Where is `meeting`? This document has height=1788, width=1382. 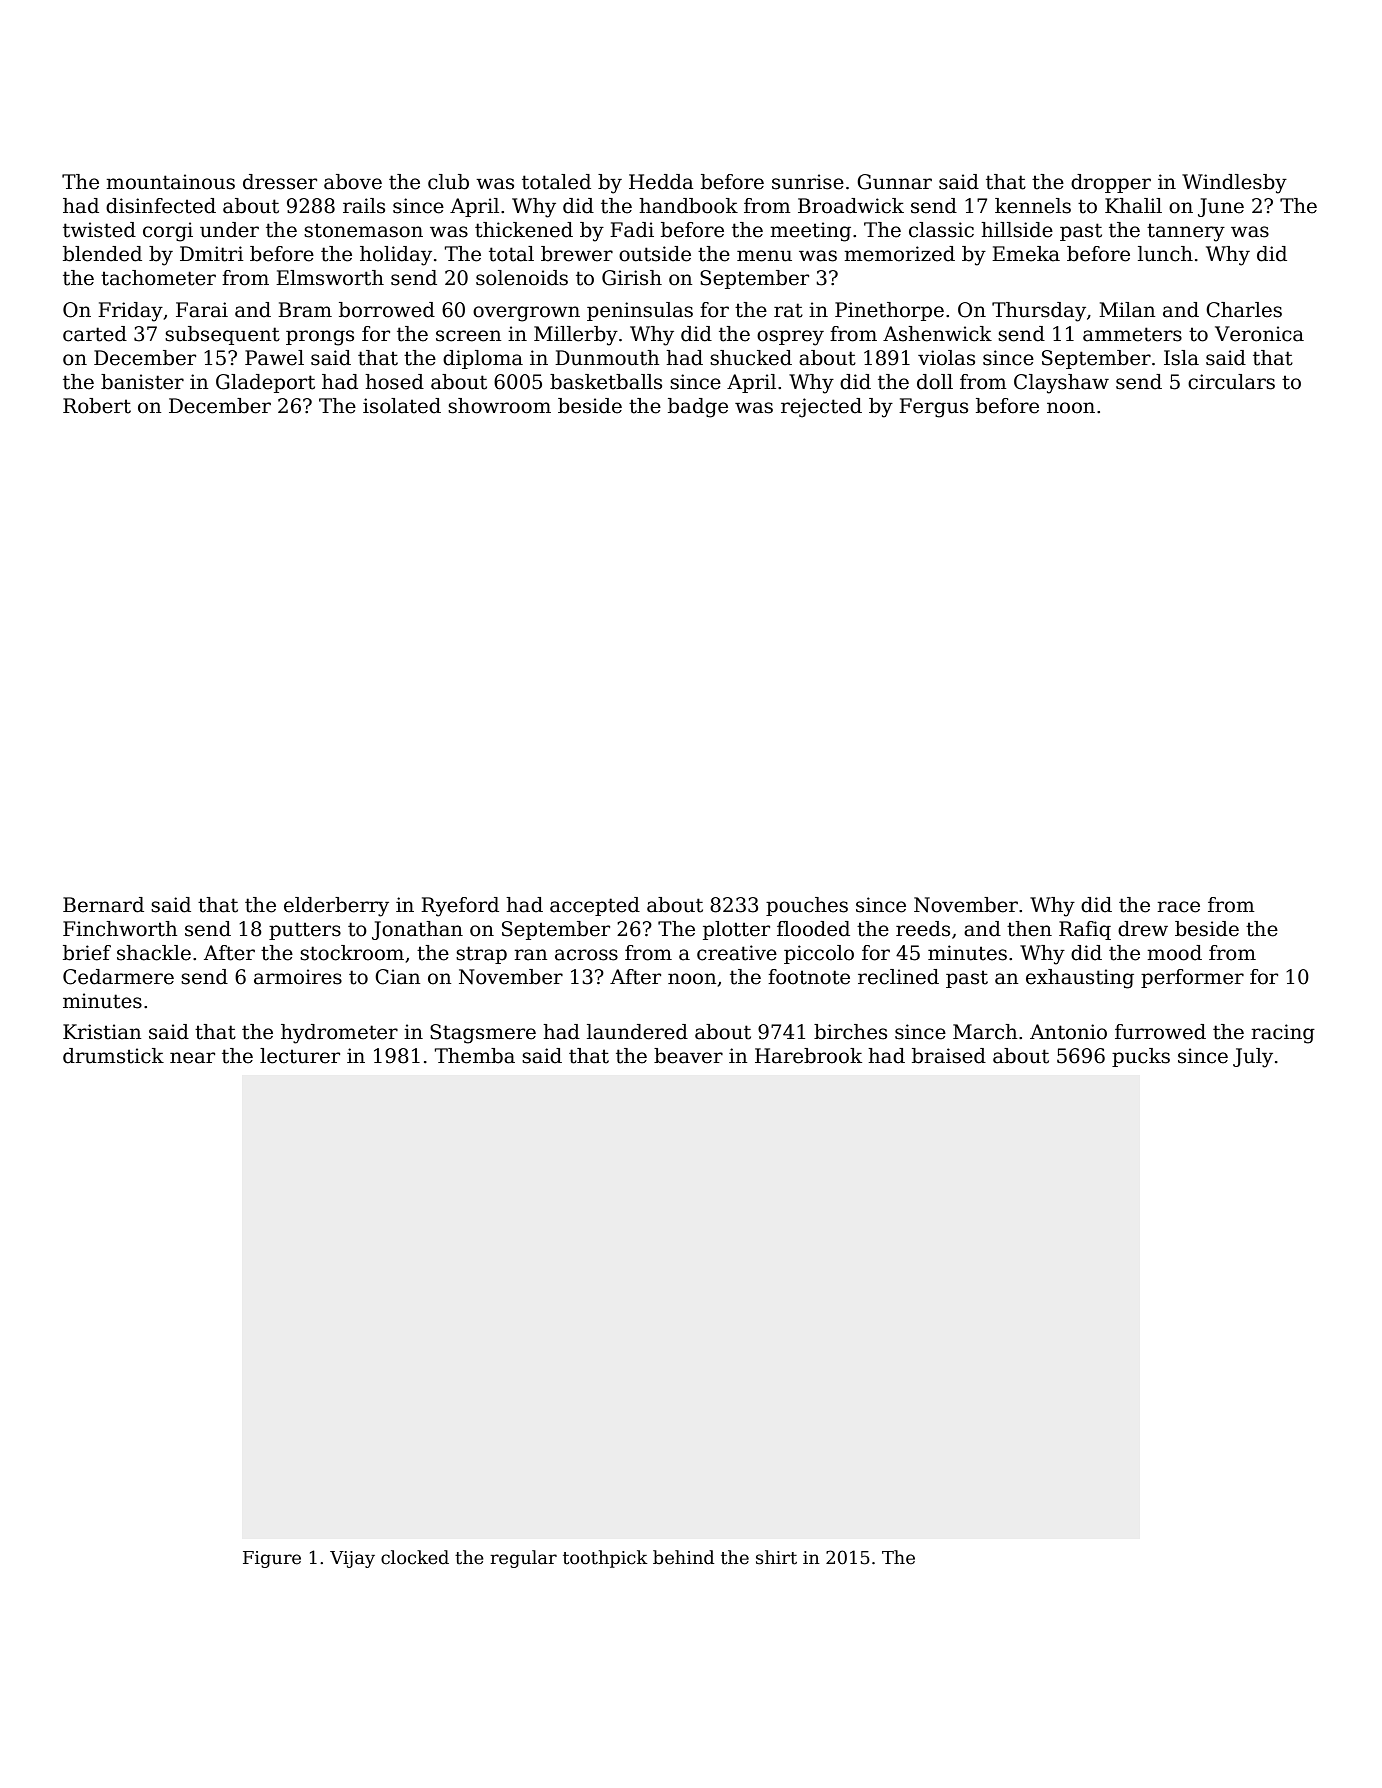
meeting is located at coordinates (810, 232).
